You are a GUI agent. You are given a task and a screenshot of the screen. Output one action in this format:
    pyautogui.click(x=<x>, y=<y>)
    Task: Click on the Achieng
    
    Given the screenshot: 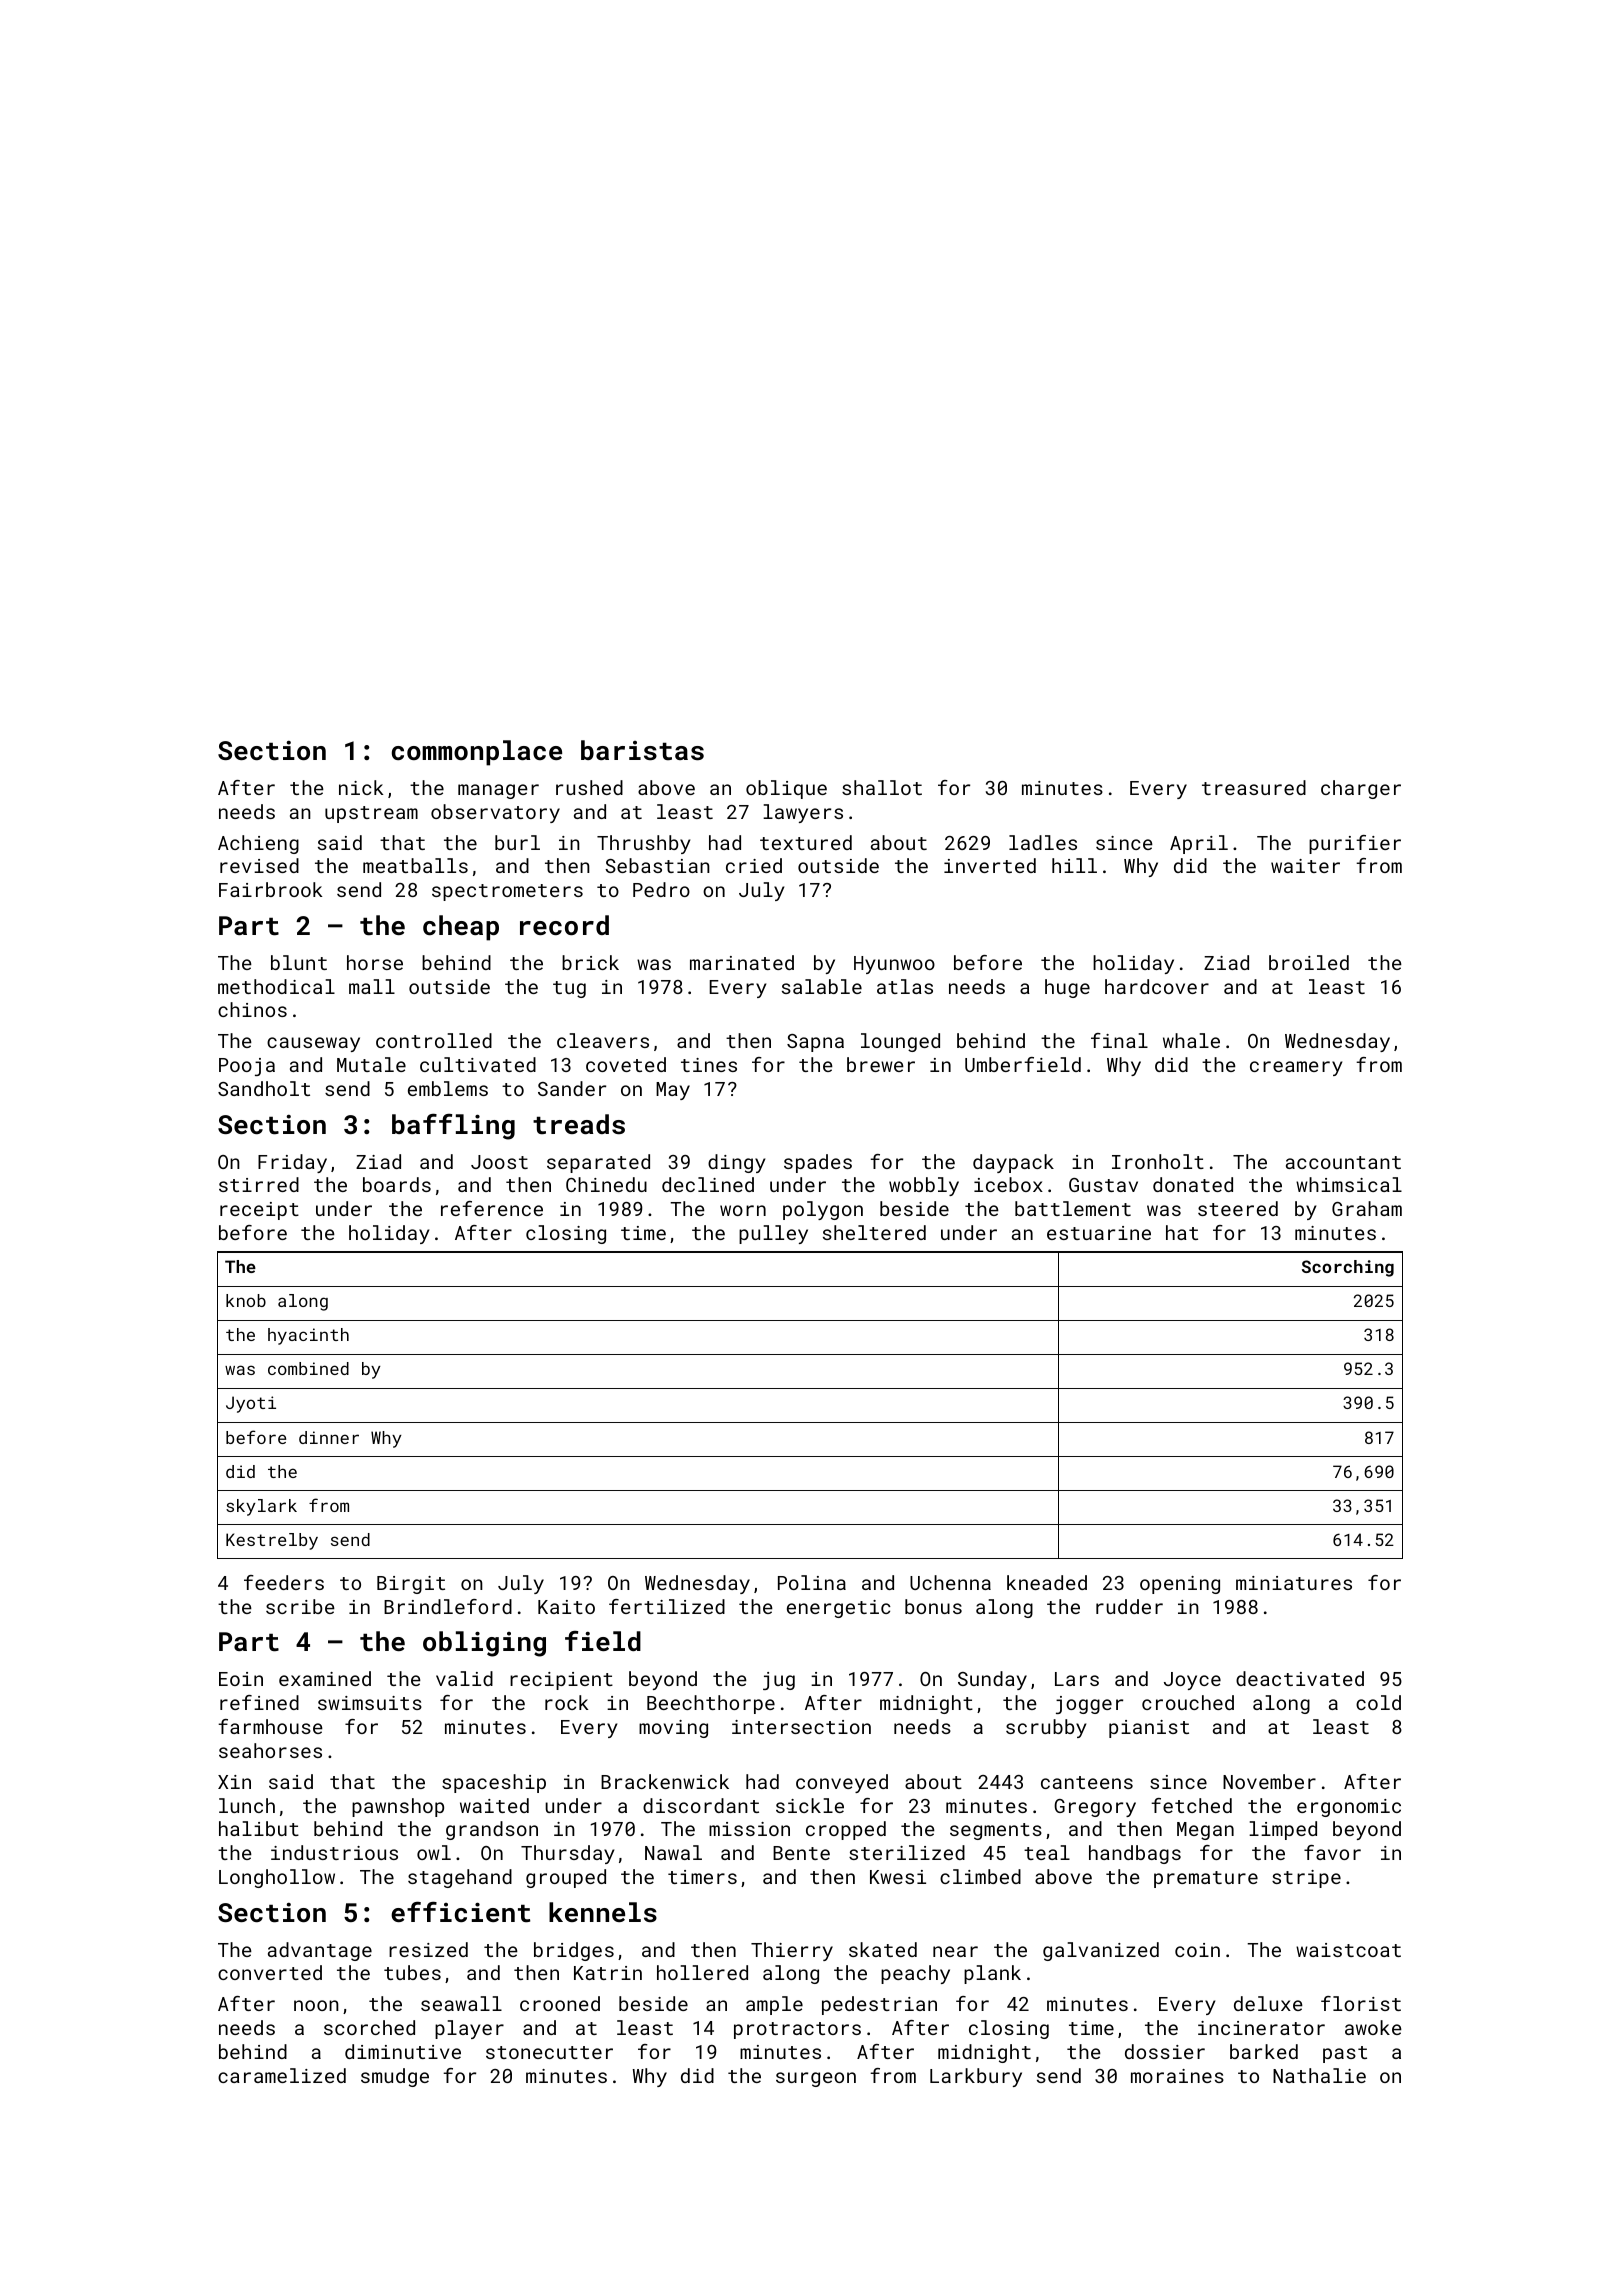 What is the action you would take?
    pyautogui.click(x=258, y=844)
